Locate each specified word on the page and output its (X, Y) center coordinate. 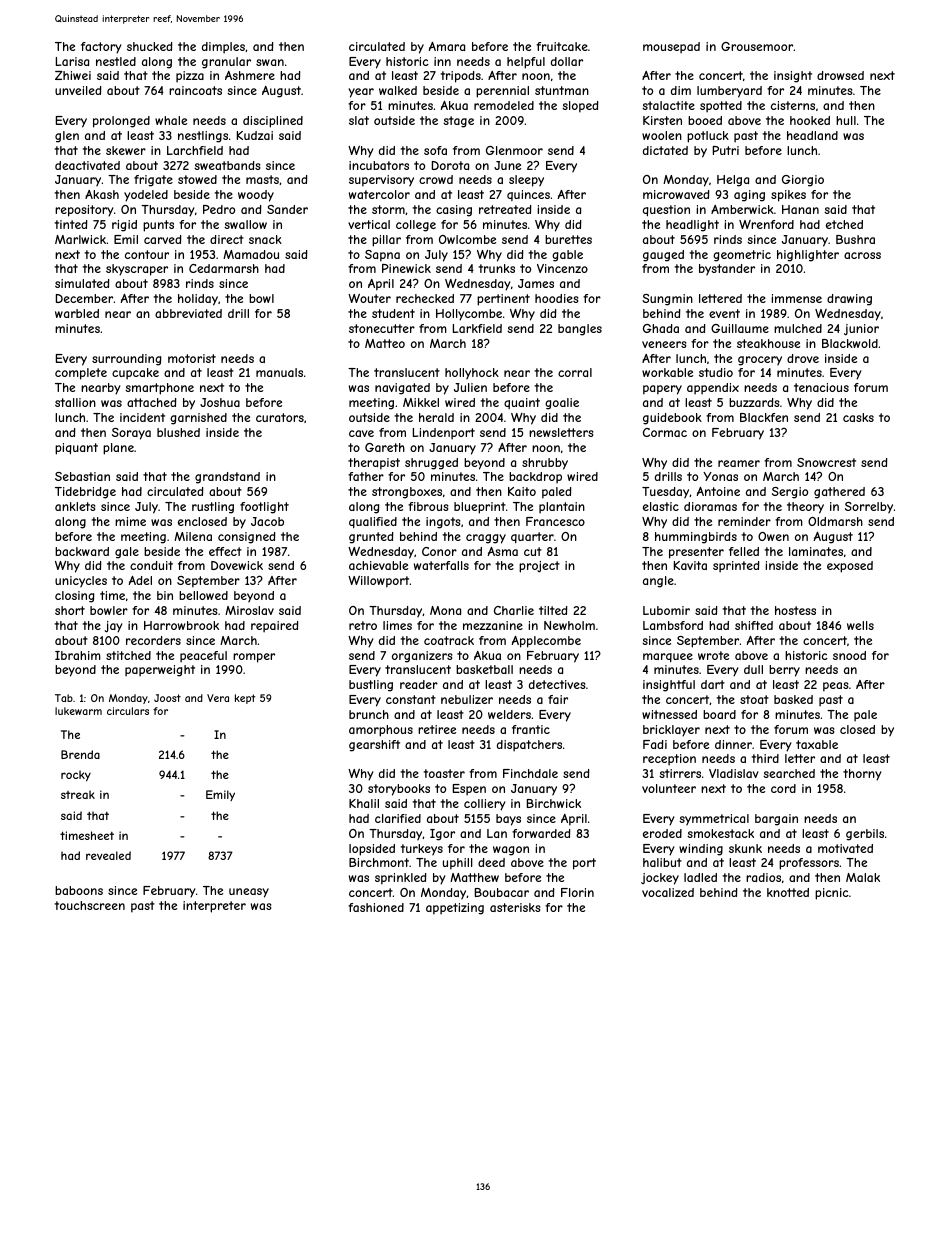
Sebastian (82, 476)
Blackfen (764, 417)
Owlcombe (467, 239)
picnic (832, 894)
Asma (502, 551)
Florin (577, 892)
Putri (726, 150)
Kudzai (255, 135)
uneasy (249, 893)
